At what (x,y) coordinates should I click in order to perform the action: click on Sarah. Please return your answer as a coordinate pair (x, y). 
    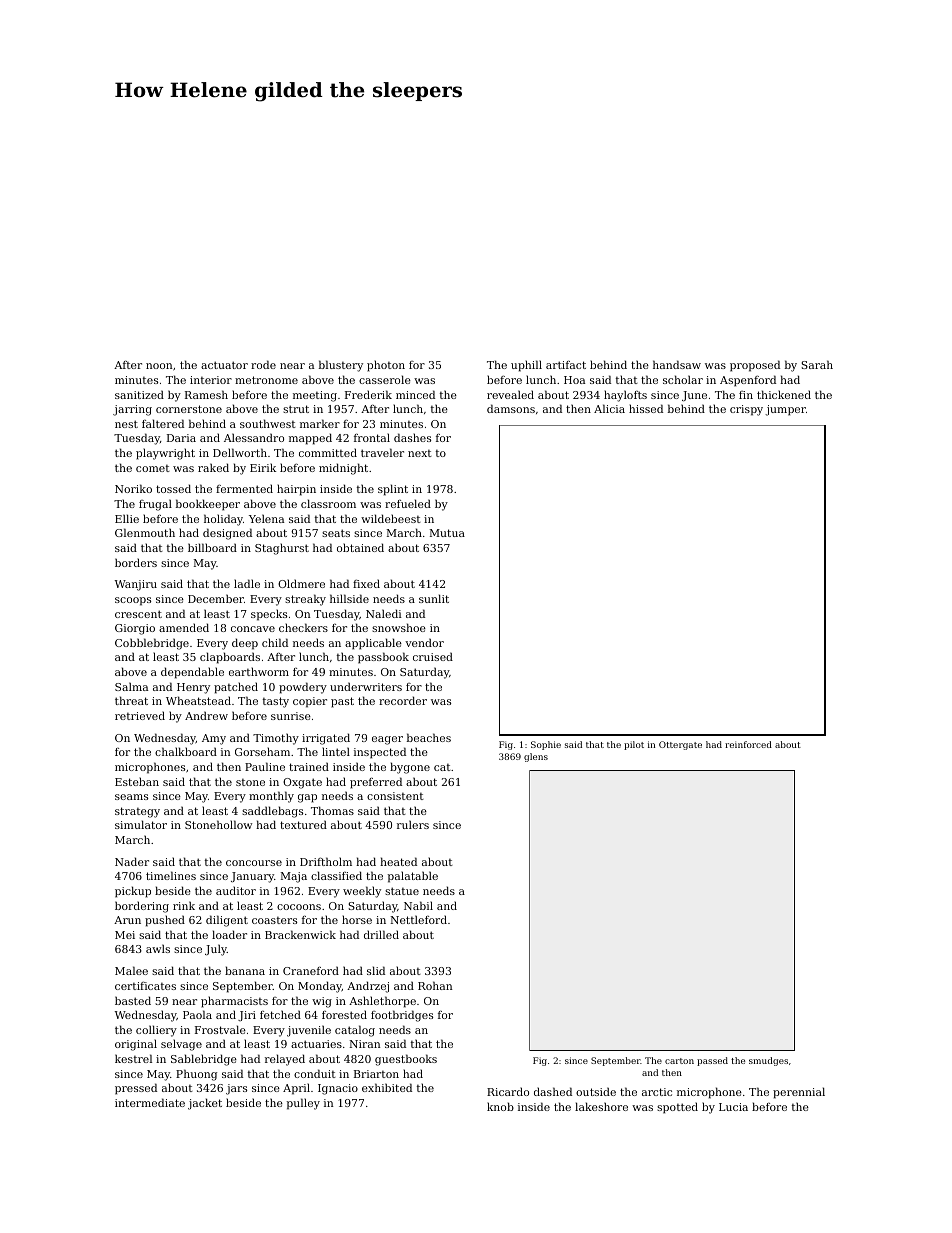
    Looking at the image, I should click on (817, 364).
